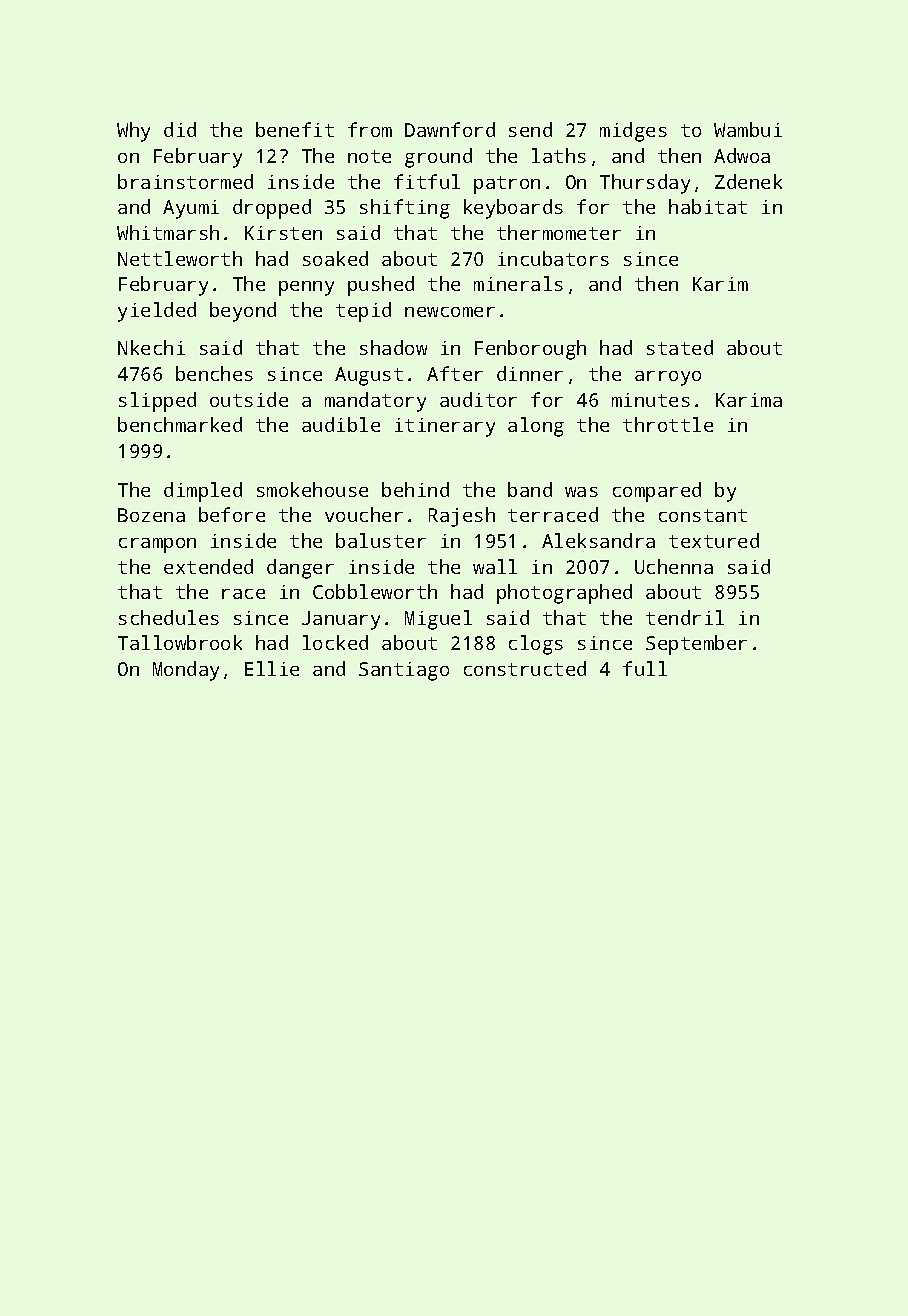 The height and width of the screenshot is (1316, 908). I want to click on danger, so click(300, 569).
